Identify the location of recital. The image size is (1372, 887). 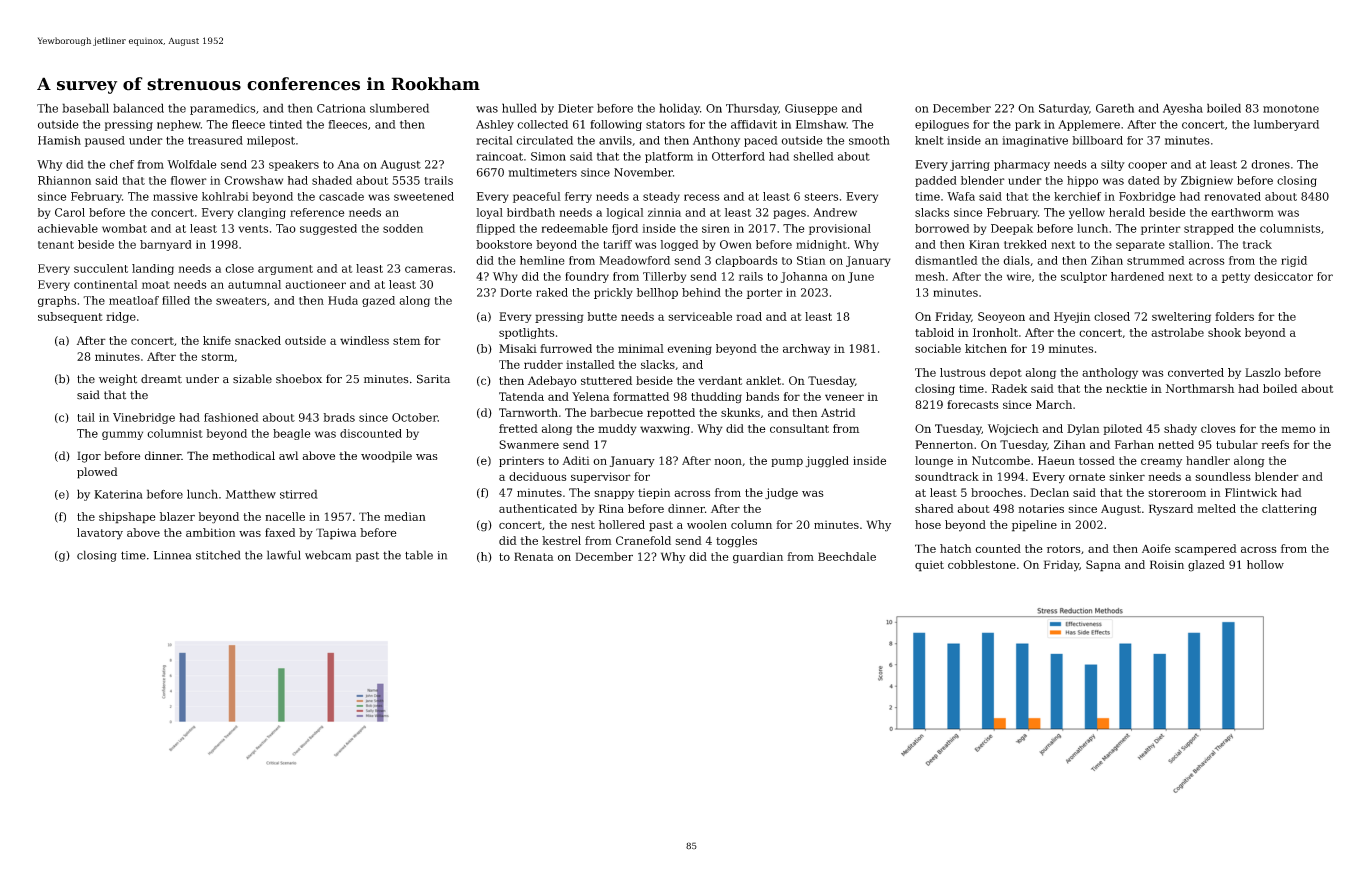
(494, 140).
